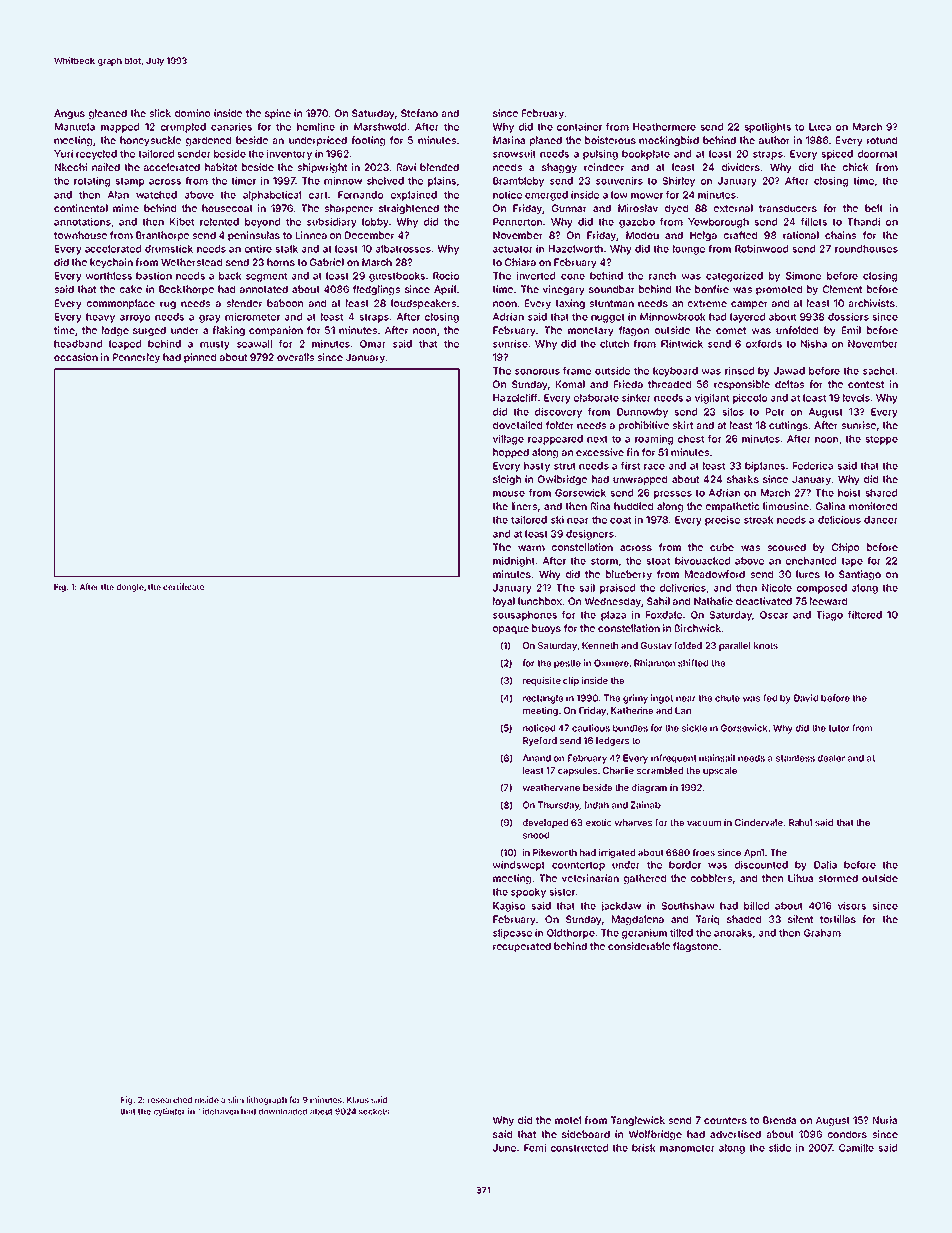 The image size is (952, 1233). What do you see at coordinates (780, 1148) in the page?
I see `slide` at bounding box center [780, 1148].
